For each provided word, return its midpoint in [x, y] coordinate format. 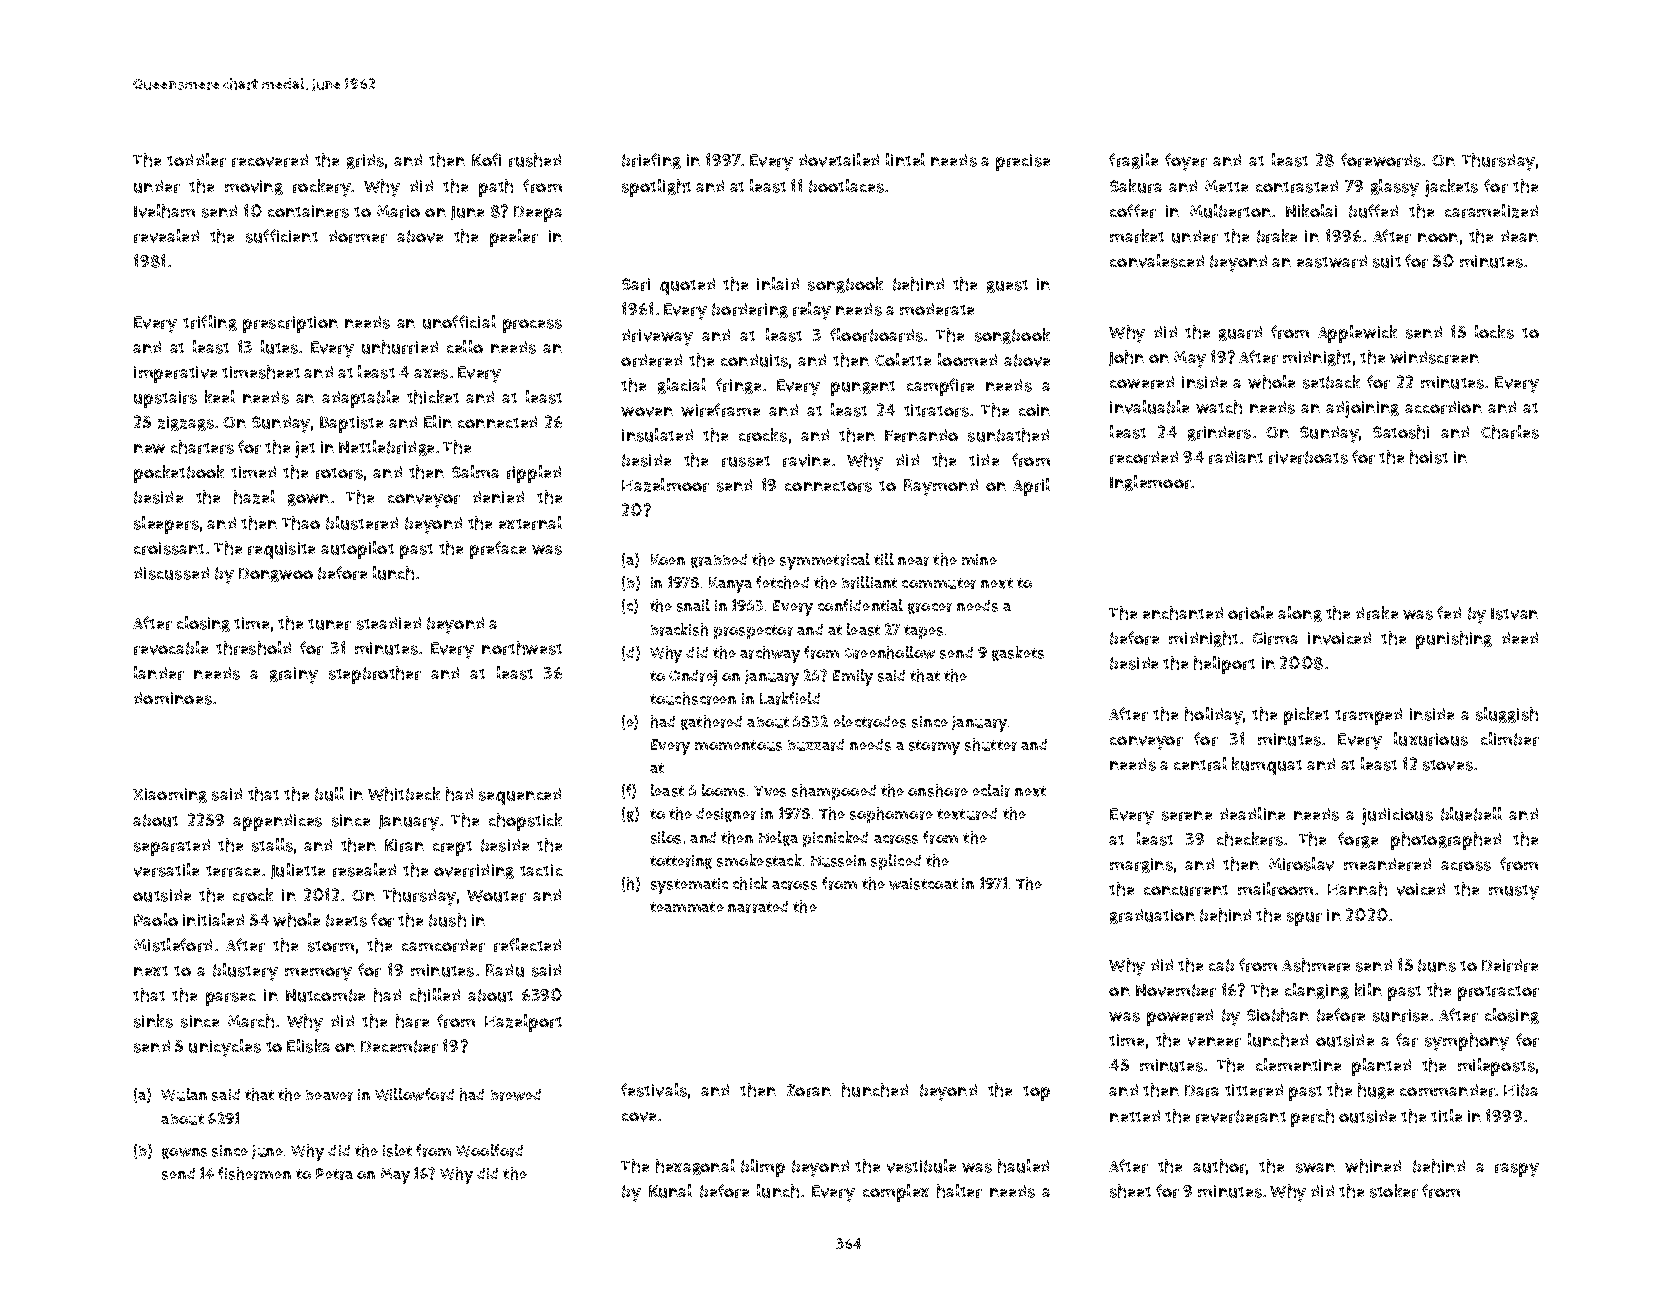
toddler [196, 160]
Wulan [184, 1094]
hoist [1429, 457]
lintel [905, 159]
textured [967, 814]
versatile [166, 870]
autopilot [357, 550]
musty [1514, 892]
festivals [654, 1090]
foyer [1186, 162]
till [884, 559]
